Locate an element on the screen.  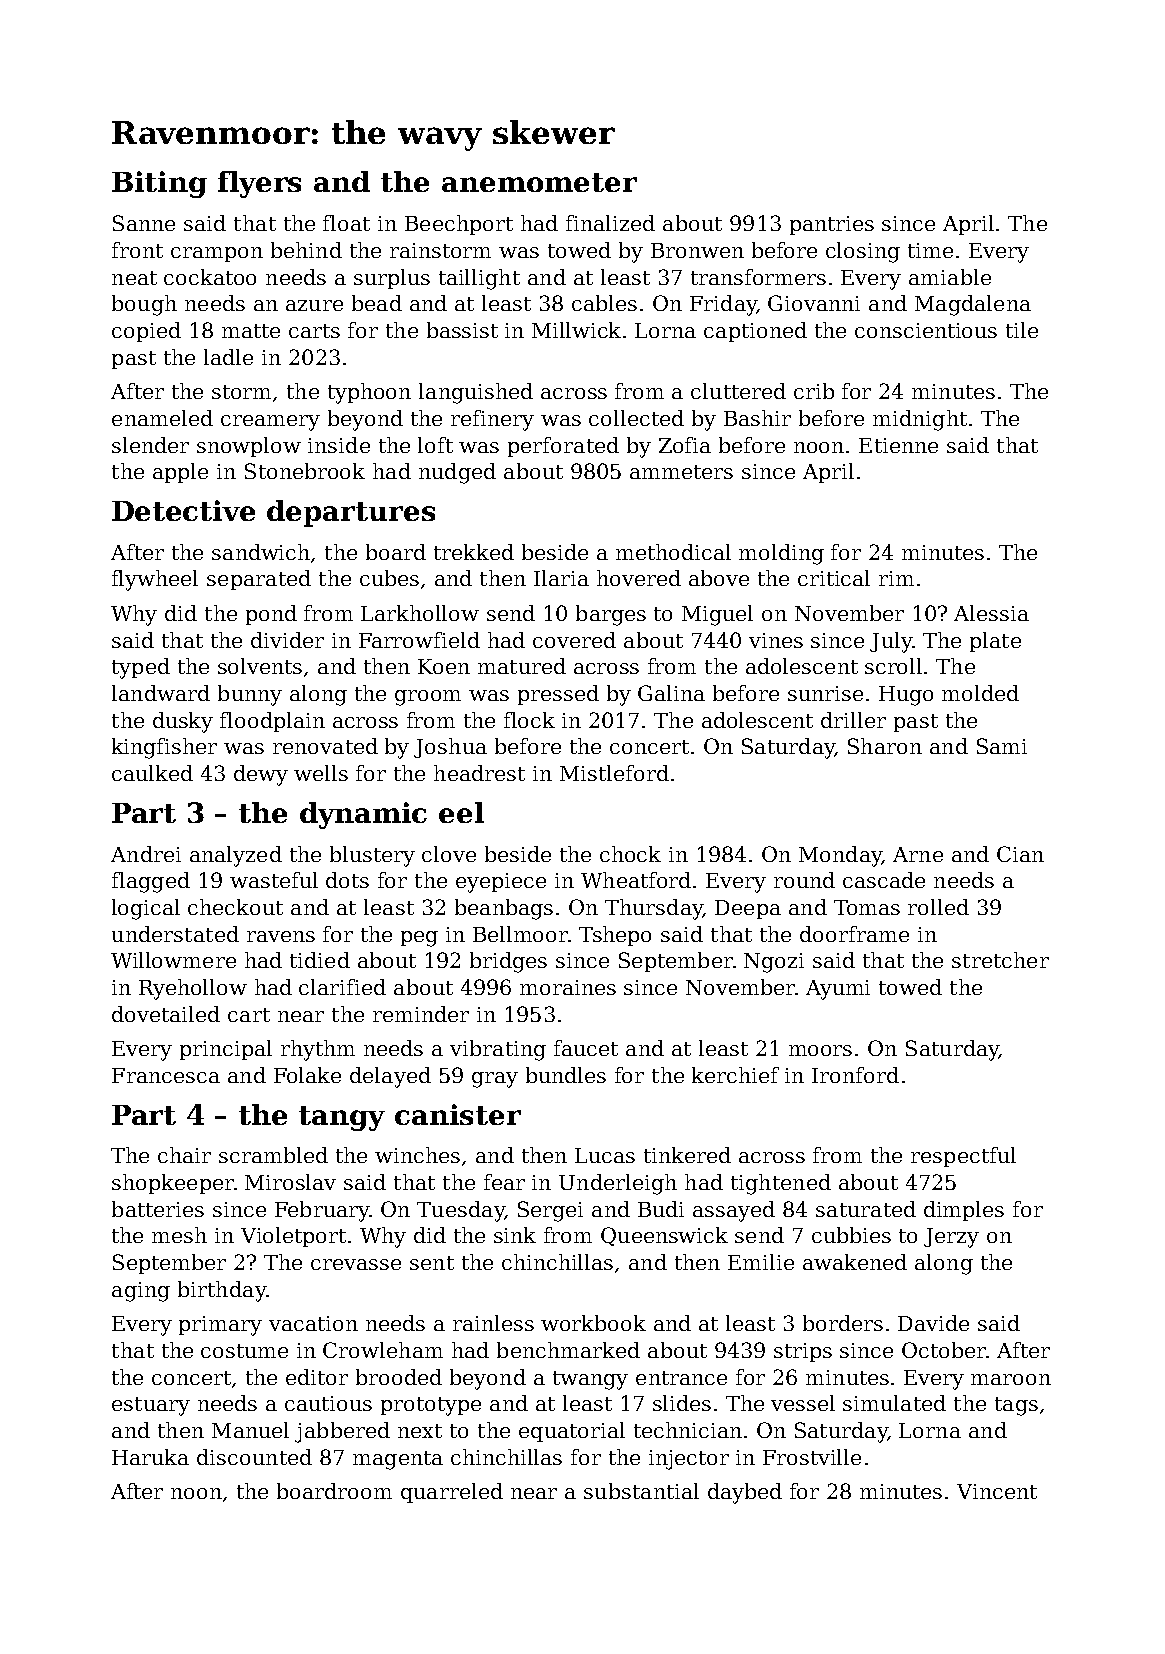
dewy is located at coordinates (261, 775).
